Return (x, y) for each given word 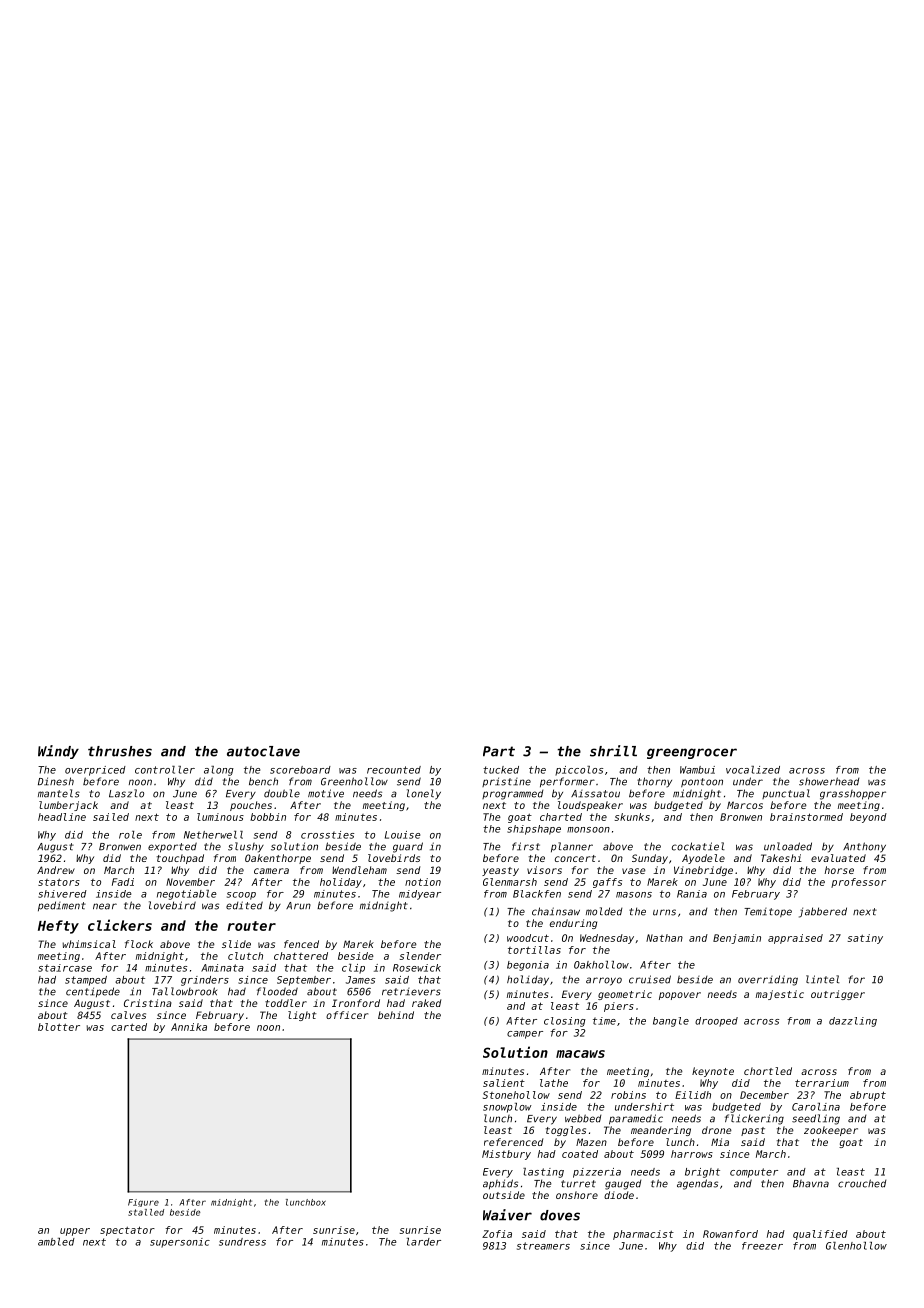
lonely (424, 794)
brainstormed (806, 817)
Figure (143, 1203)
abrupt (868, 1096)
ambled (56, 1242)
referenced (513, 1142)
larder (424, 1242)
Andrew (56, 870)
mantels (59, 793)
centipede (93, 992)
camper (525, 1035)
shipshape (534, 830)
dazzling (853, 1022)
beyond (868, 818)
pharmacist (643, 1235)
